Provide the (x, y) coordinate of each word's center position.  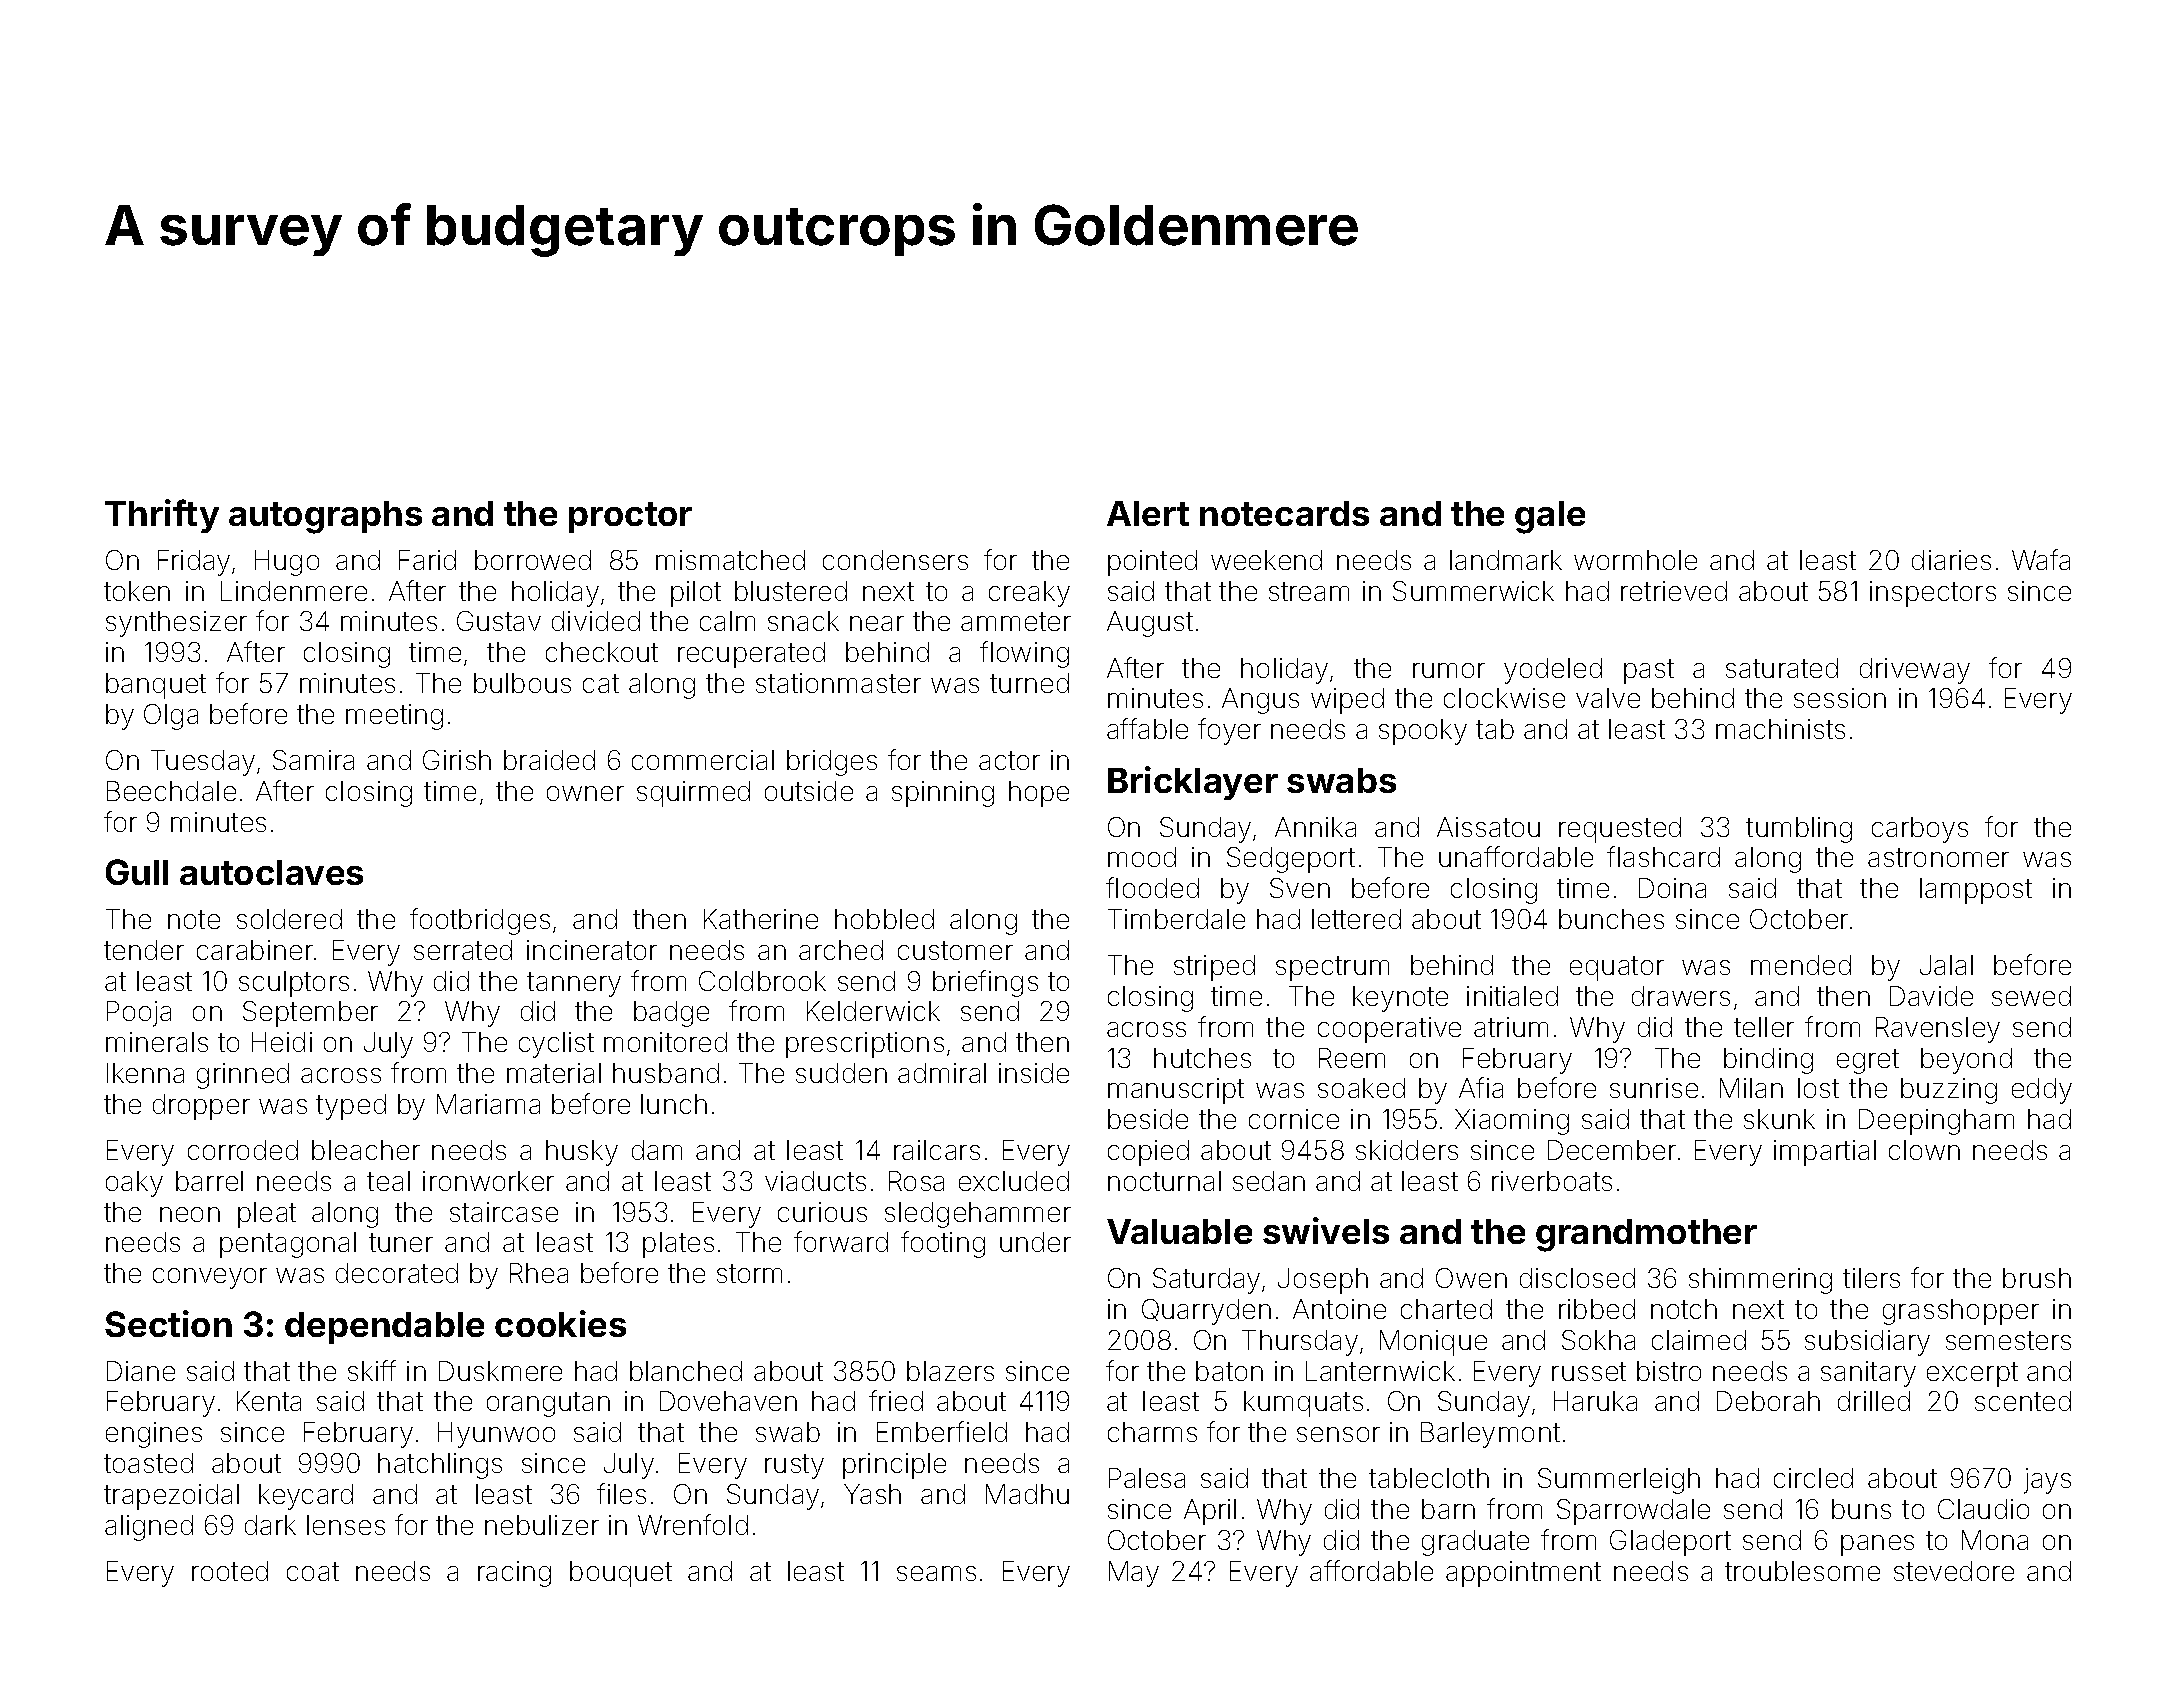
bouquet (621, 1574)
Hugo (287, 563)
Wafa (2041, 559)
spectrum (1332, 968)
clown (1924, 1150)
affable (1147, 728)
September (310, 1014)
